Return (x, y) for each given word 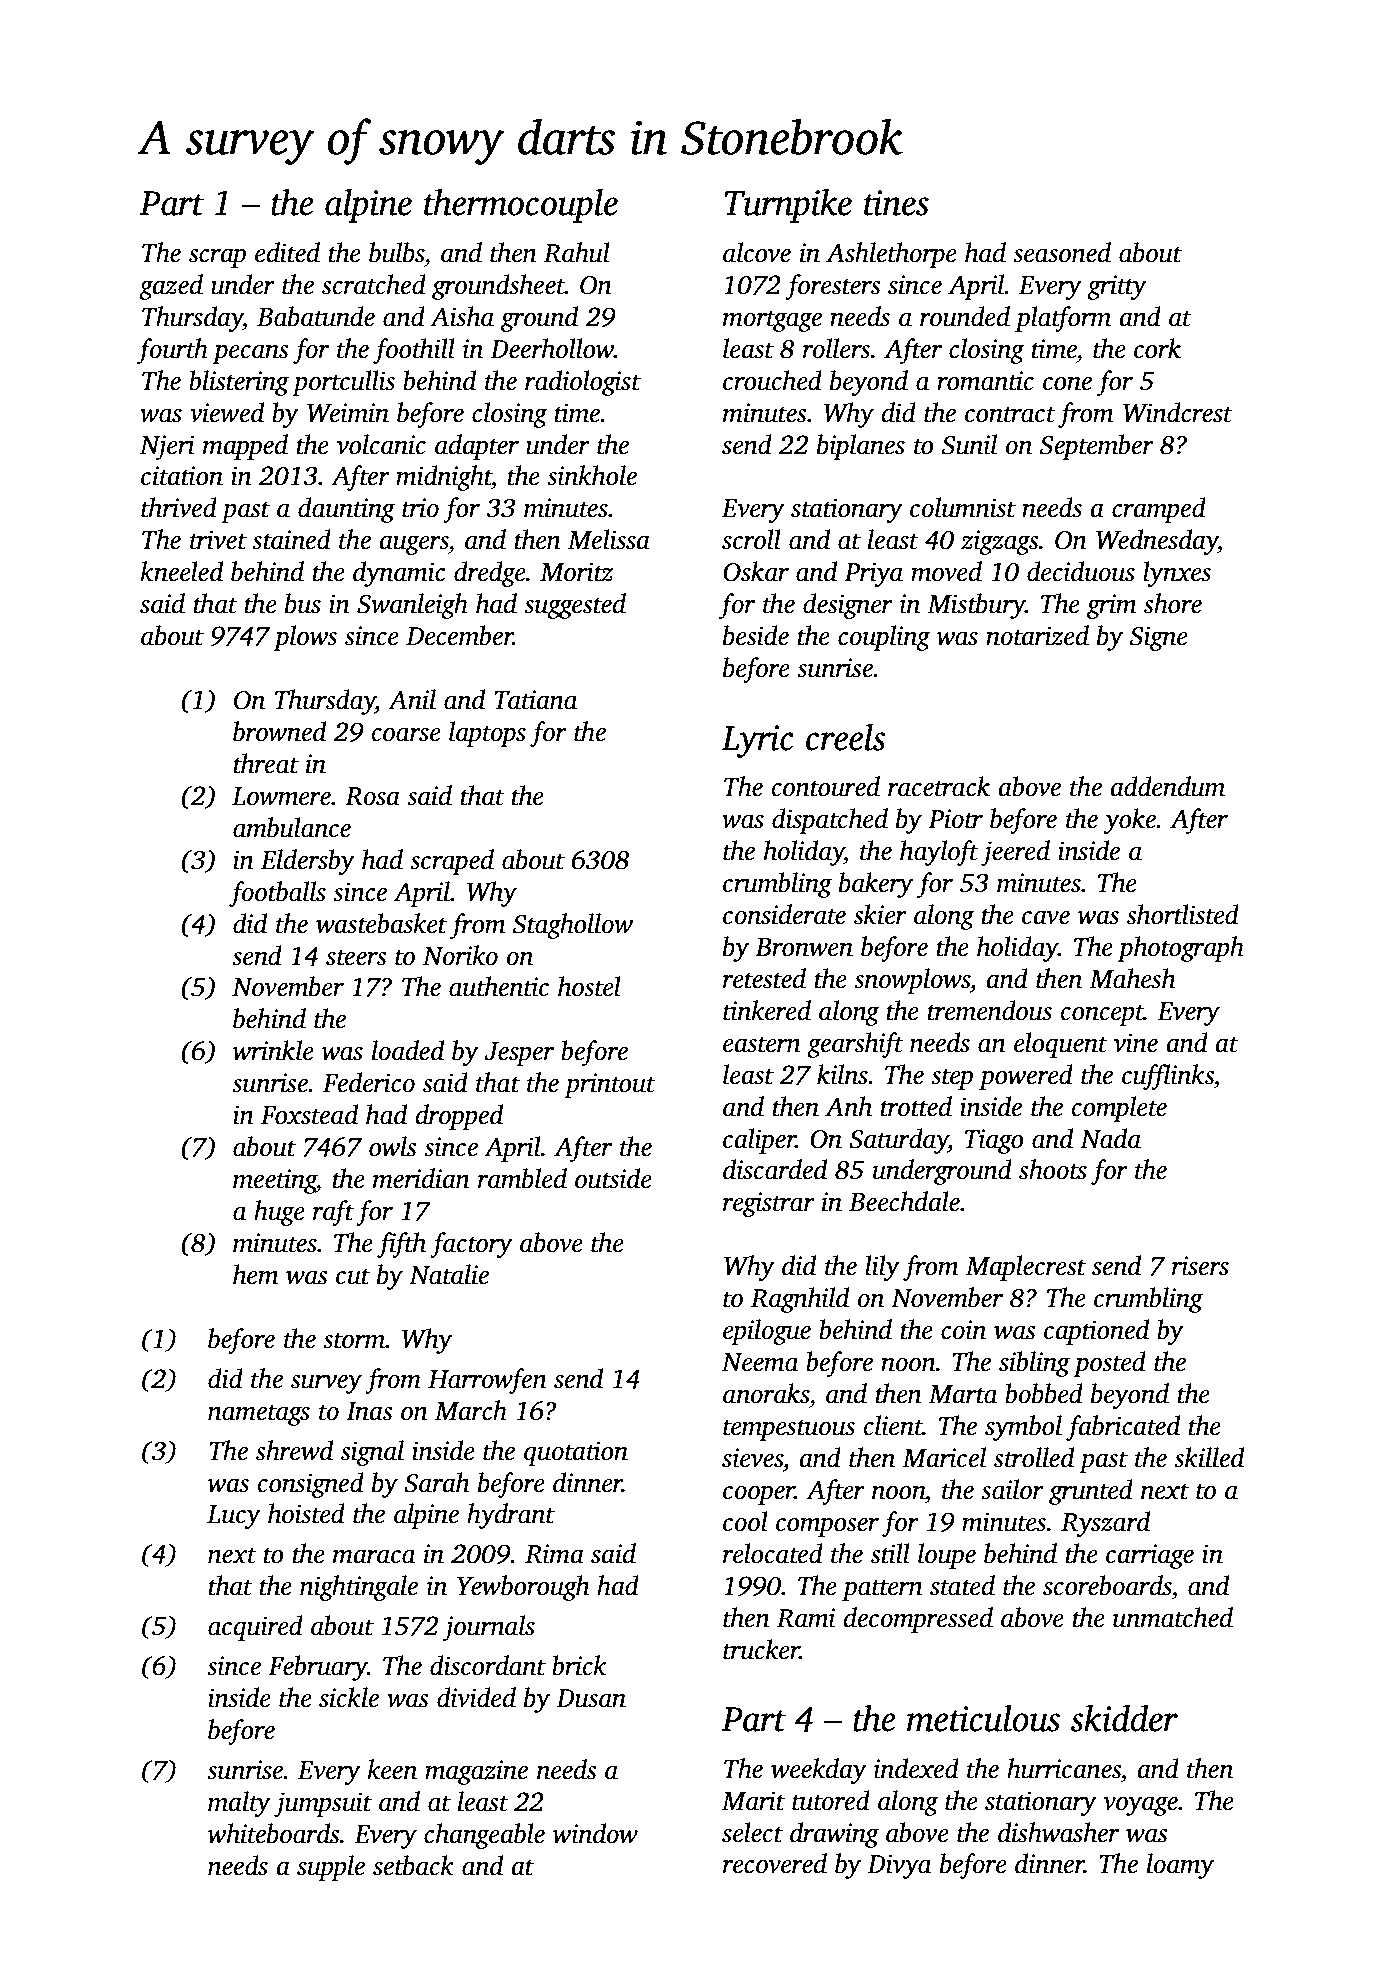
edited (287, 252)
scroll (751, 539)
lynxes (1177, 574)
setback (413, 1865)
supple (331, 1868)
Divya (899, 1866)
